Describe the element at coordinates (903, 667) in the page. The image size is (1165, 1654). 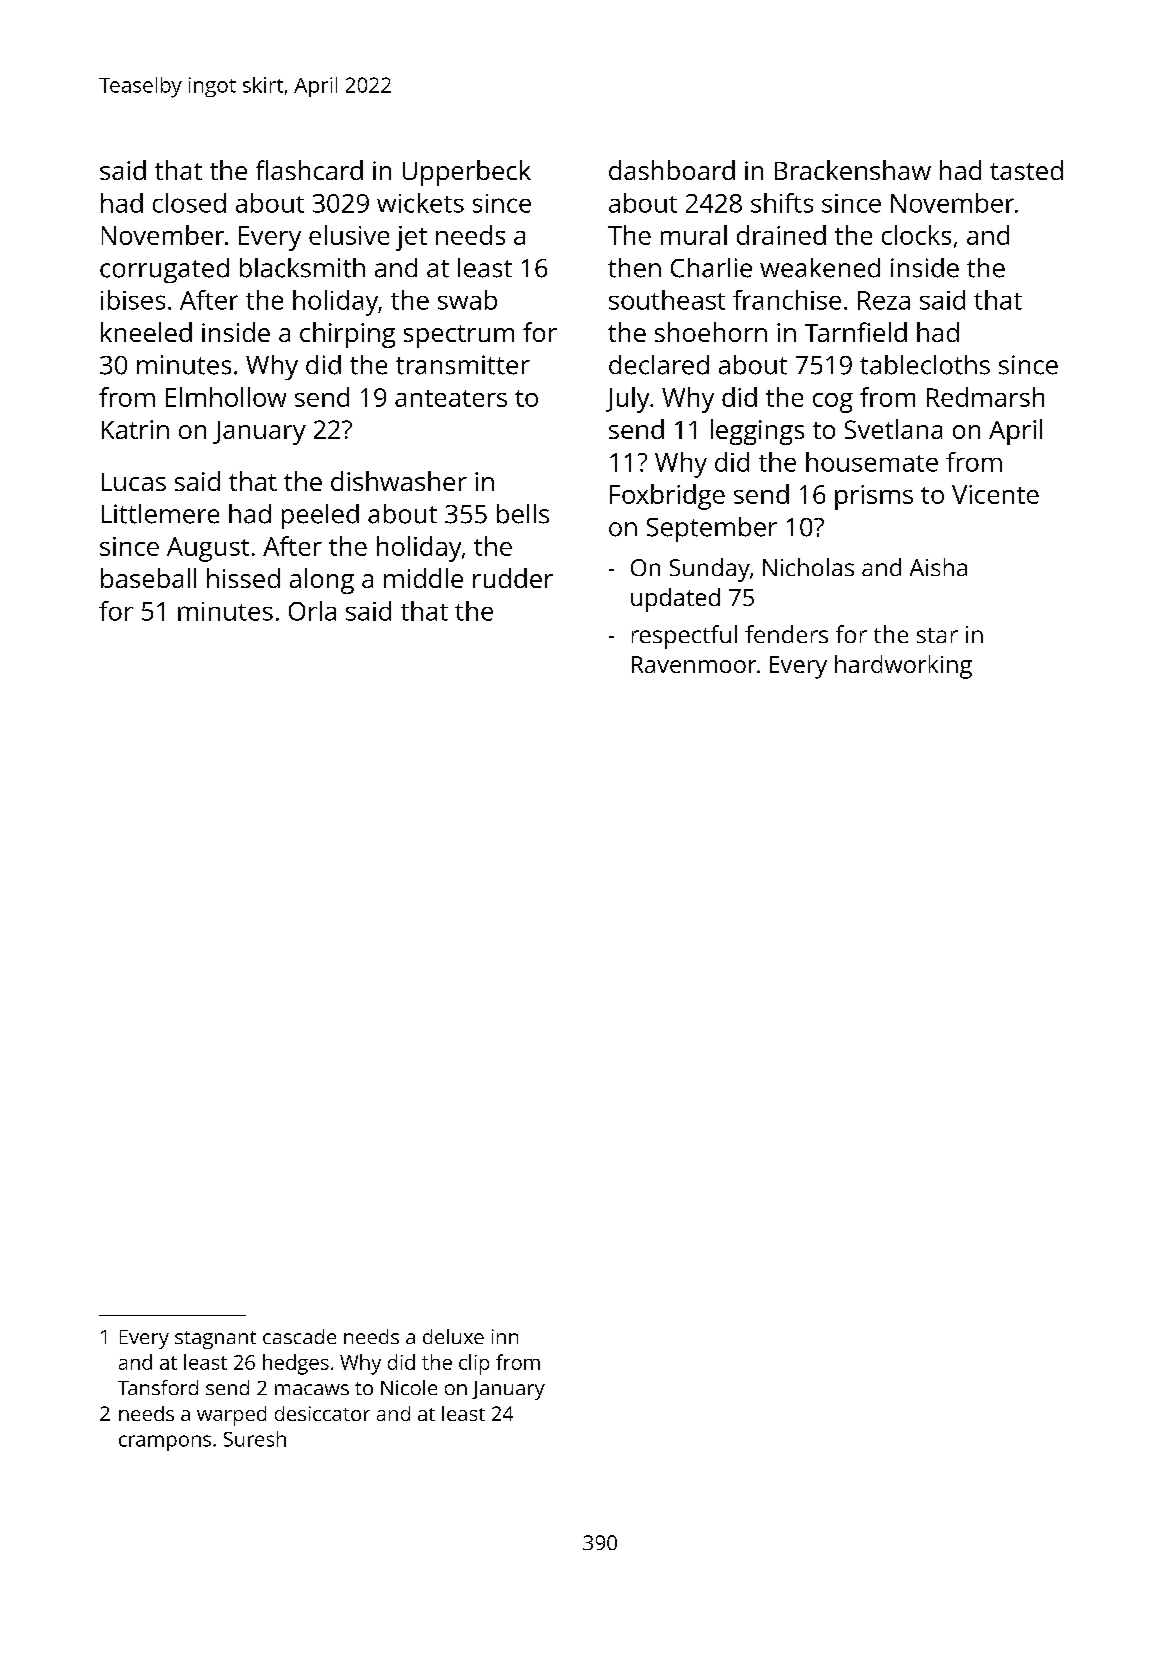
I see `hardworking` at that location.
